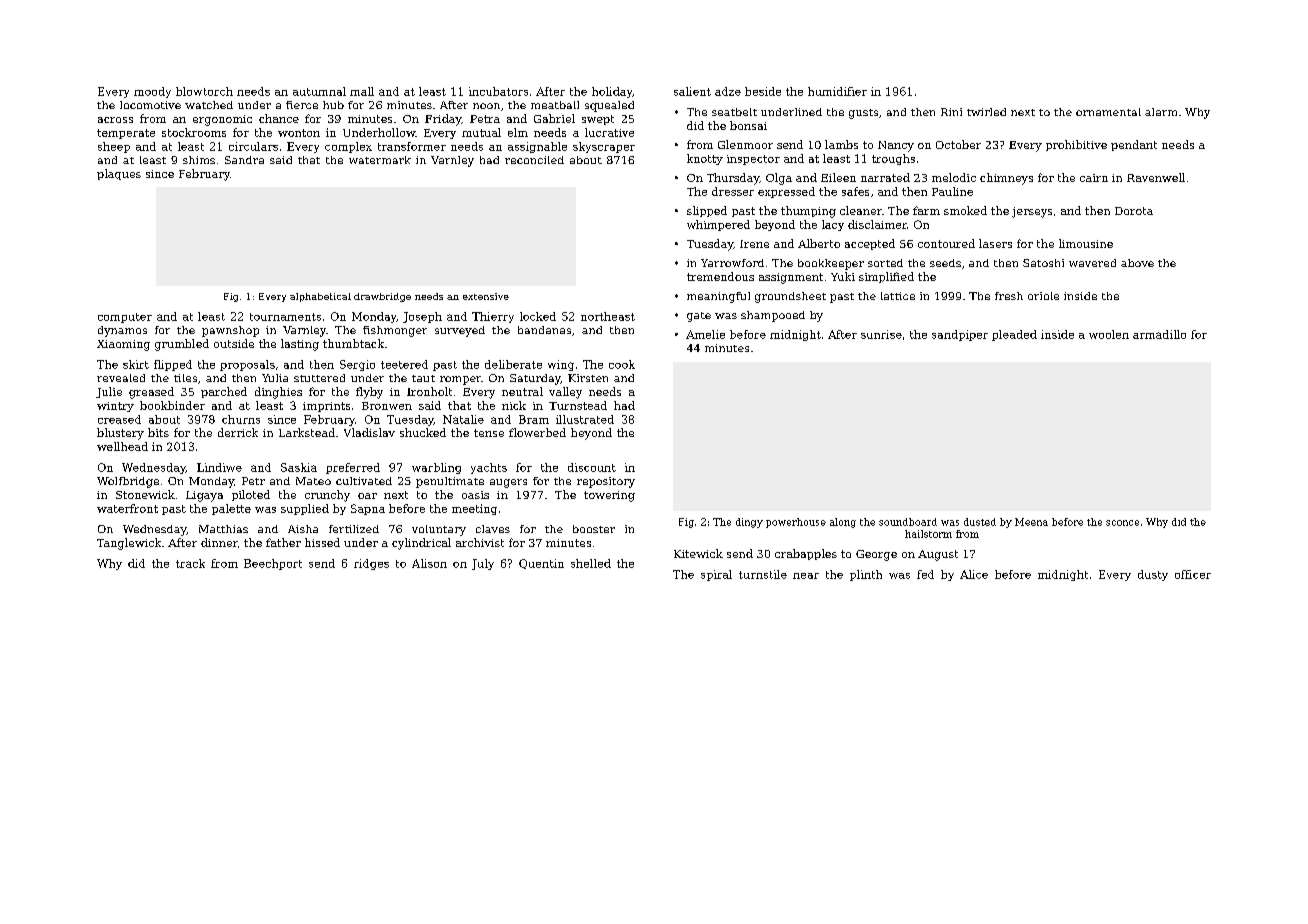 The width and height of the image is (1308, 924). I want to click on ornamental, so click(1108, 112).
